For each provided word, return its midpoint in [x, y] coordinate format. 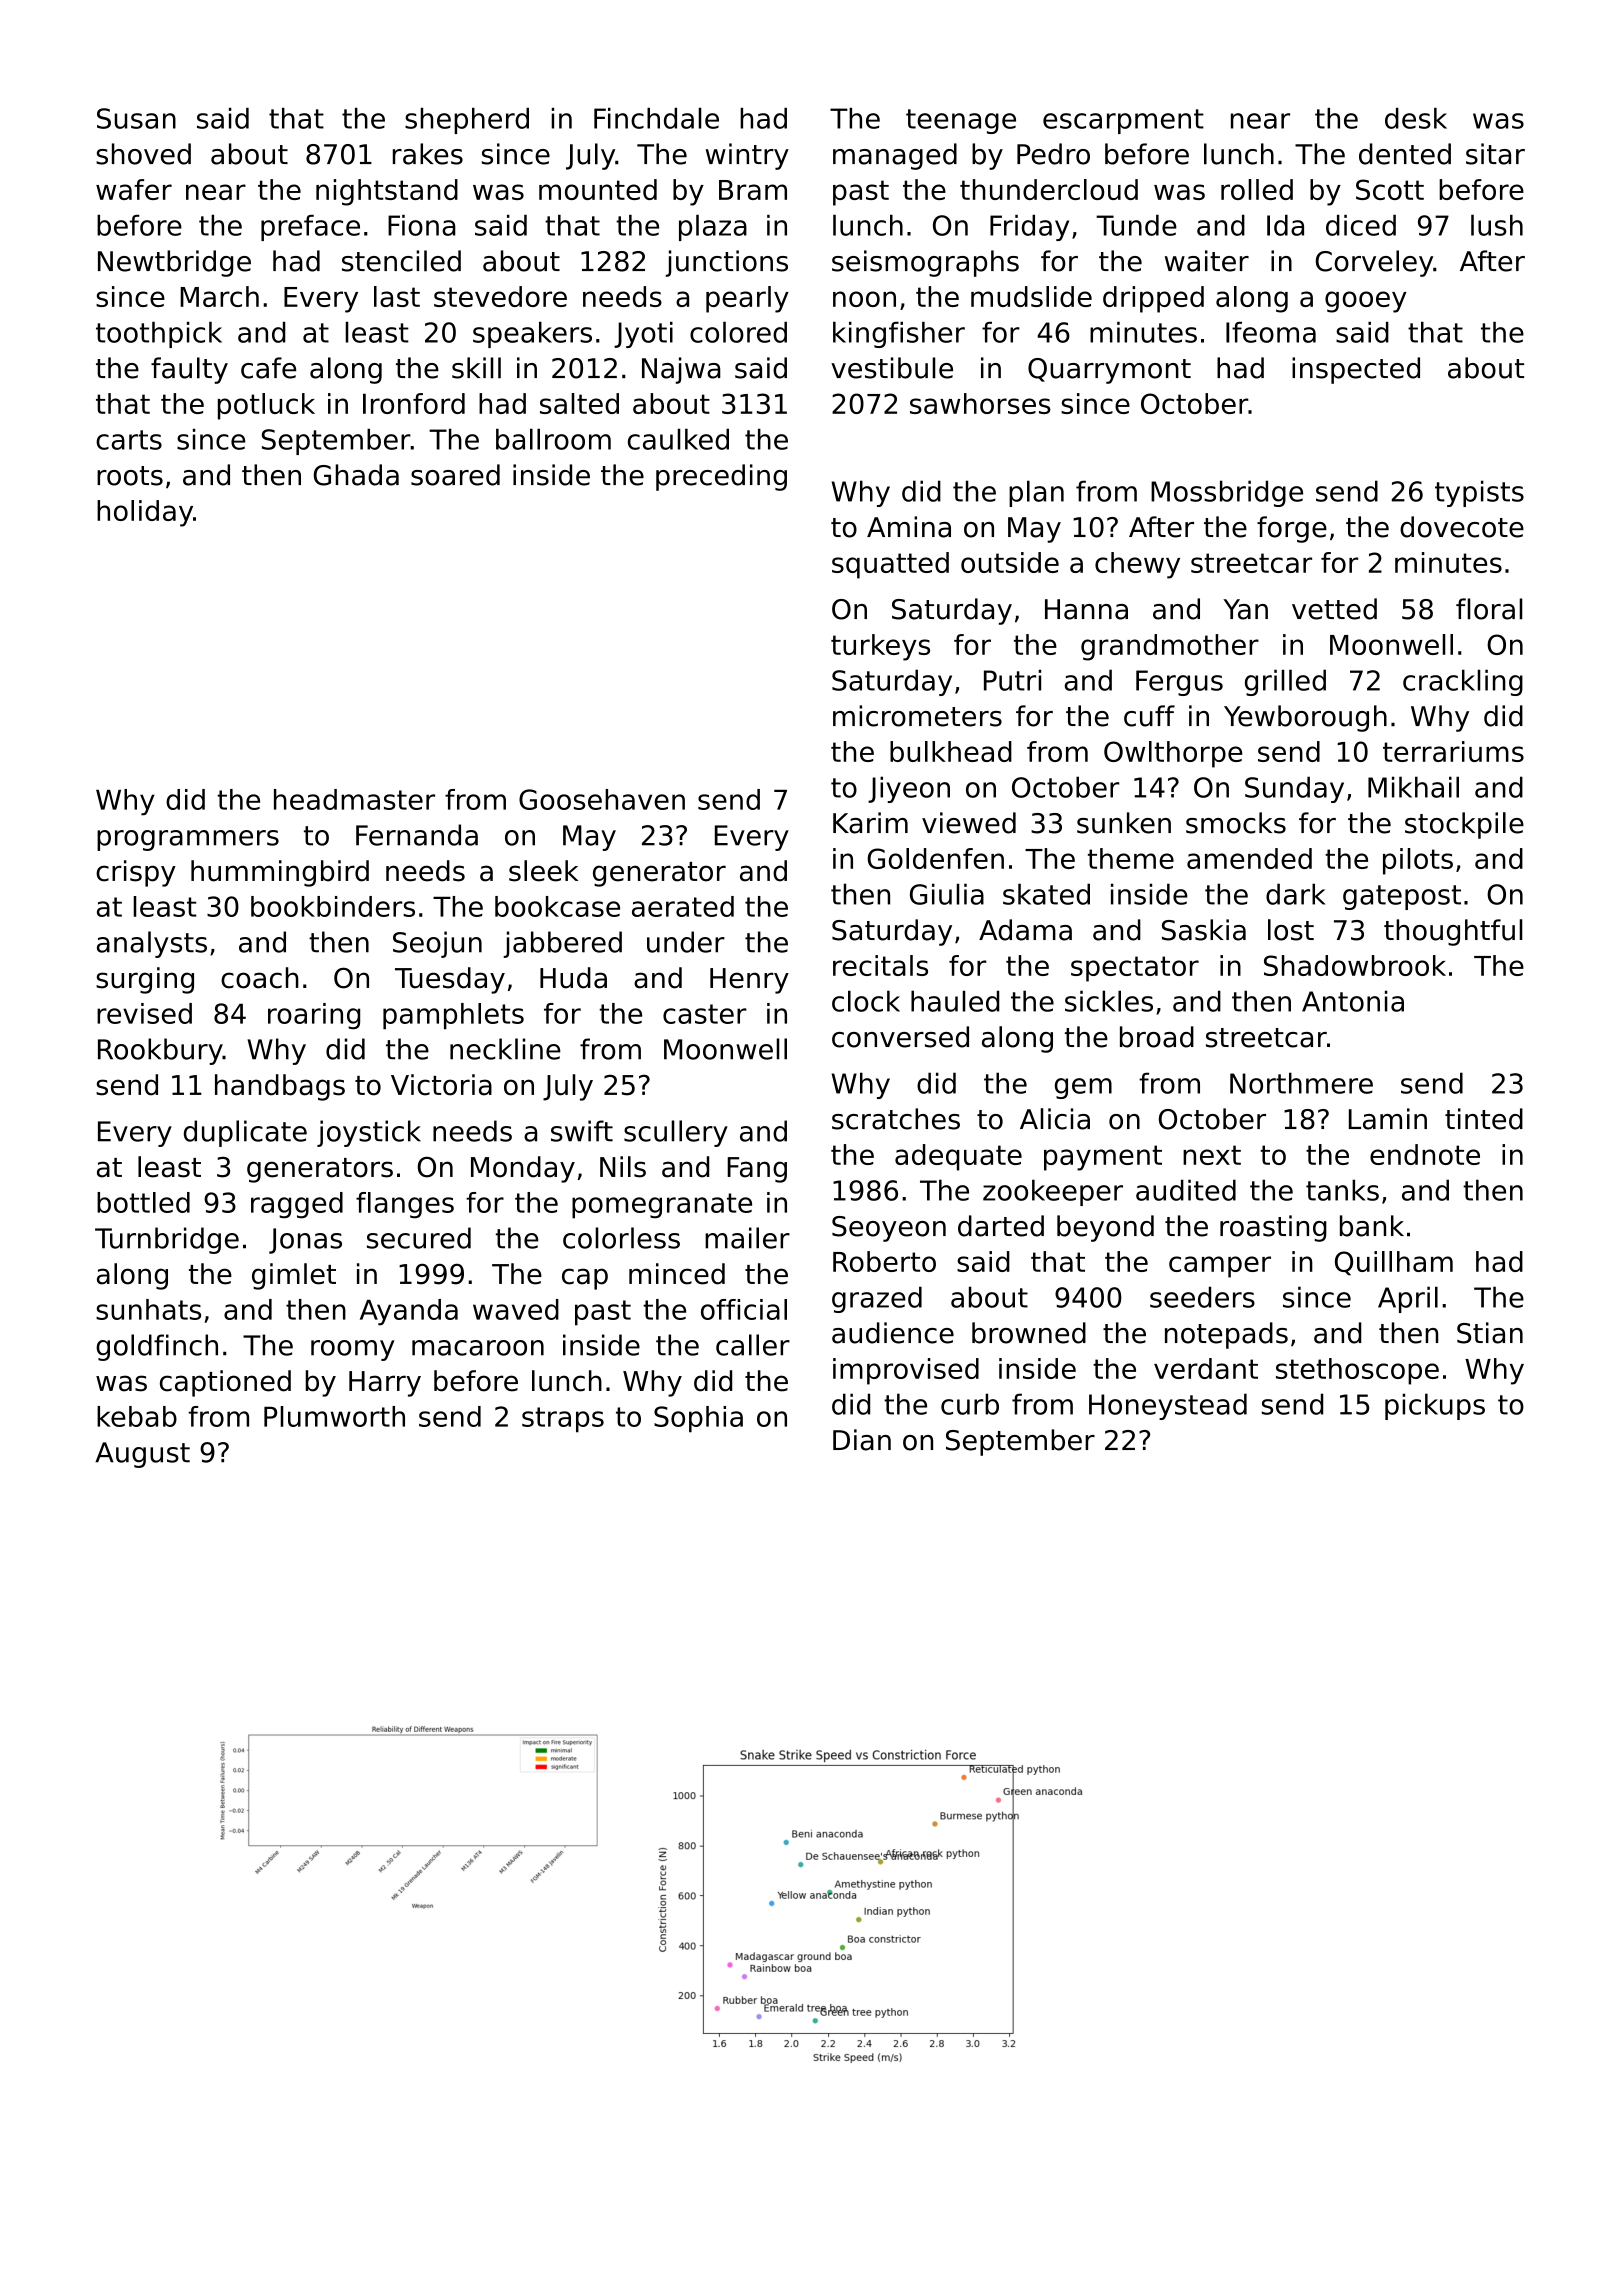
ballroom [553, 439]
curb [970, 1404]
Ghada [356, 475]
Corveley [1374, 263]
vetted [1334, 609]
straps [563, 1420]
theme [1131, 858]
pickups [1435, 1406]
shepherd [467, 121]
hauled [955, 1001]
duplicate [245, 1133]
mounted [598, 189]
